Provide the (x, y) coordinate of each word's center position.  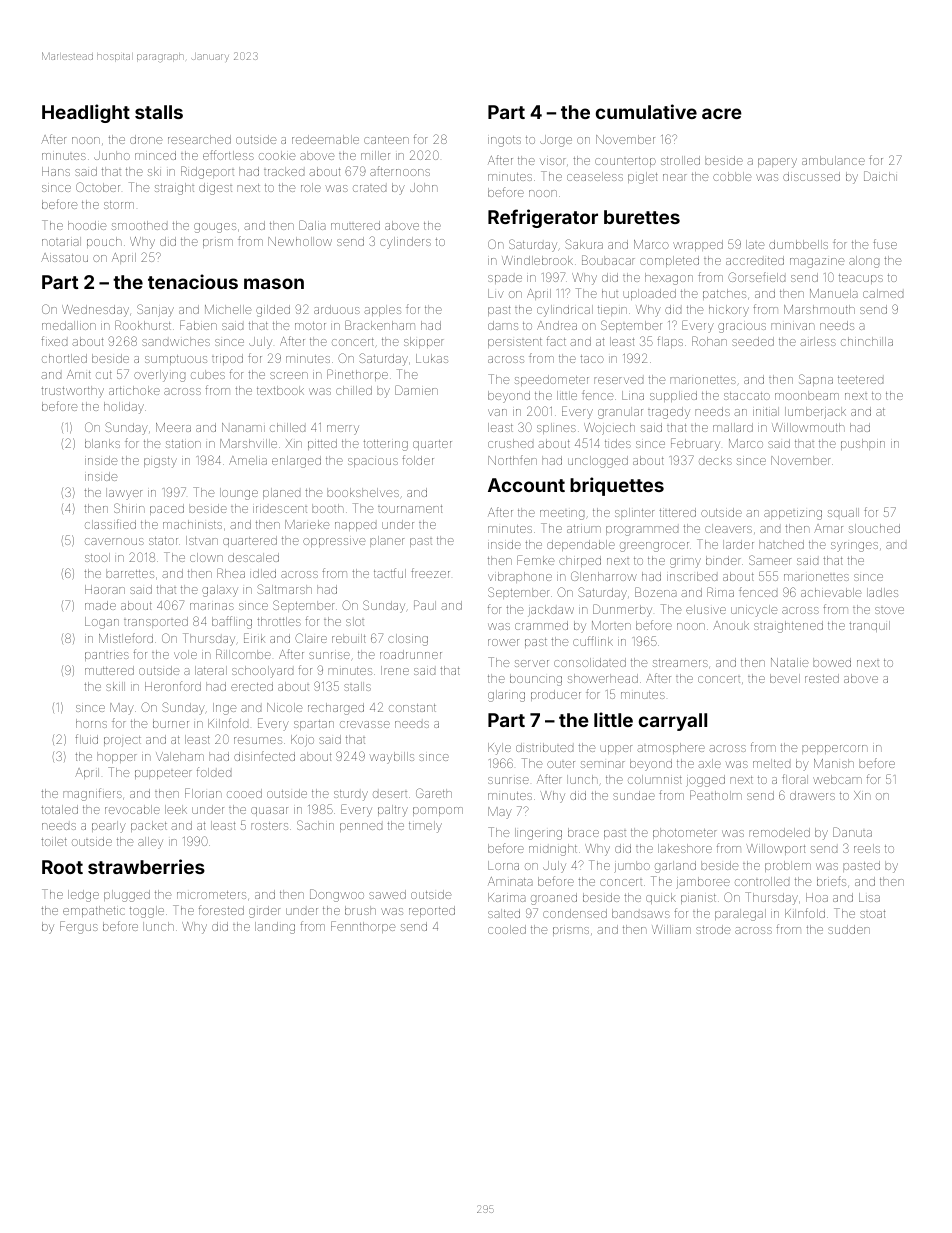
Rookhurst (143, 325)
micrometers (211, 895)
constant (412, 708)
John (424, 187)
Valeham (180, 756)
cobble (732, 176)
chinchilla (867, 341)
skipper (424, 342)
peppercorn (835, 749)
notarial (61, 241)
